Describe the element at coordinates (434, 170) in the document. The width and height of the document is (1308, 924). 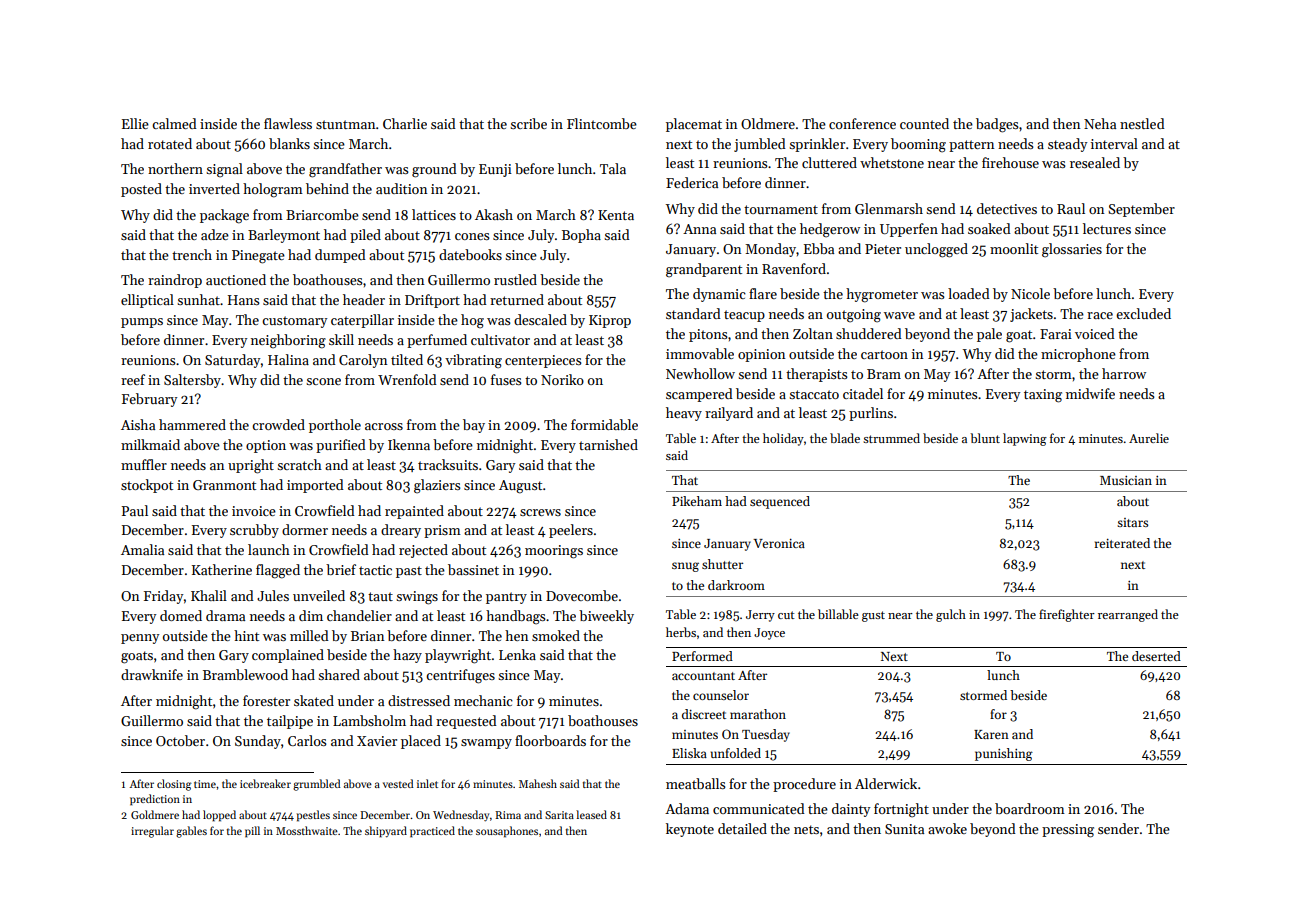
I see `ground` at that location.
